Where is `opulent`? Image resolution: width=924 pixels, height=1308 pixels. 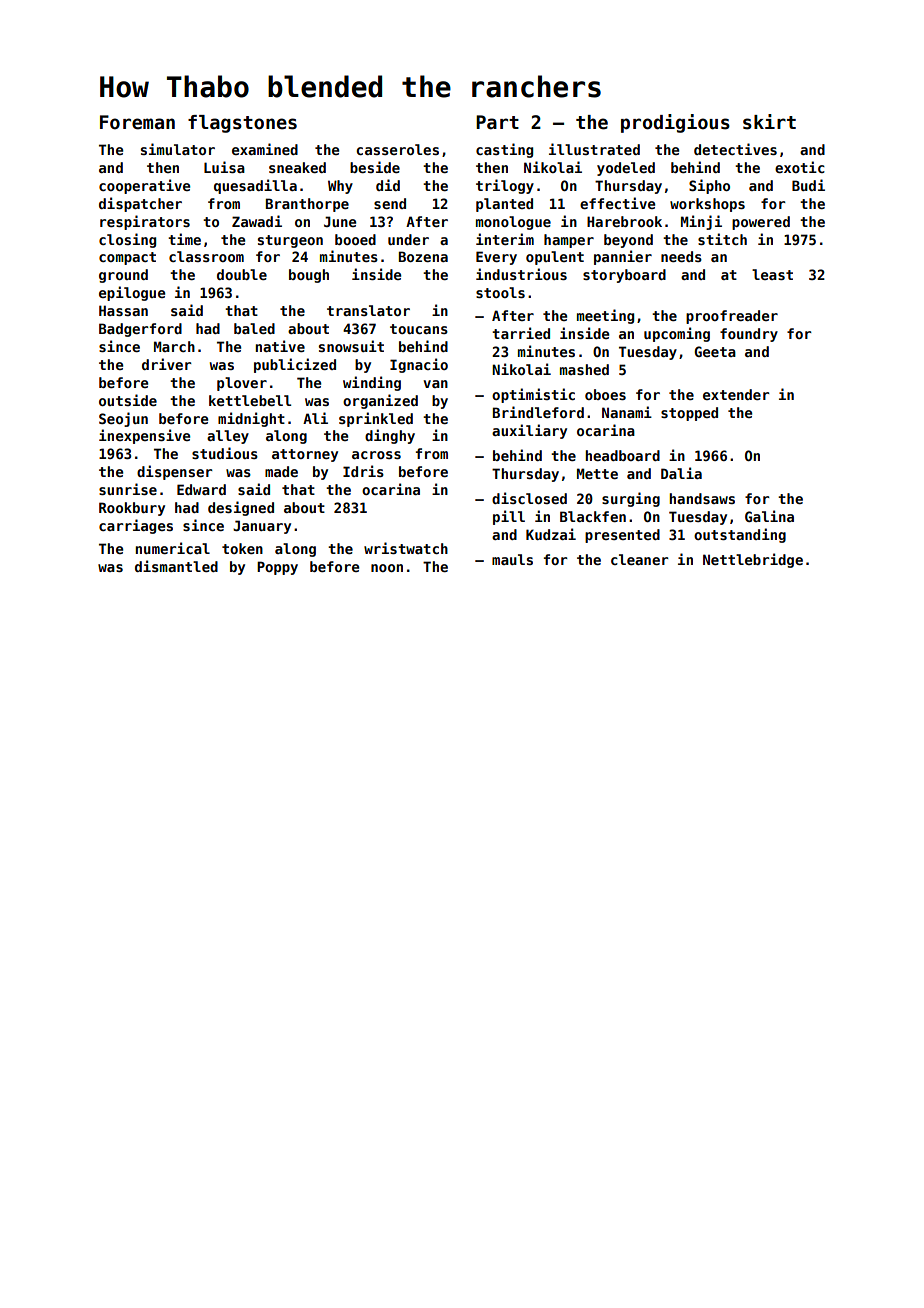
opulent is located at coordinates (555, 258).
